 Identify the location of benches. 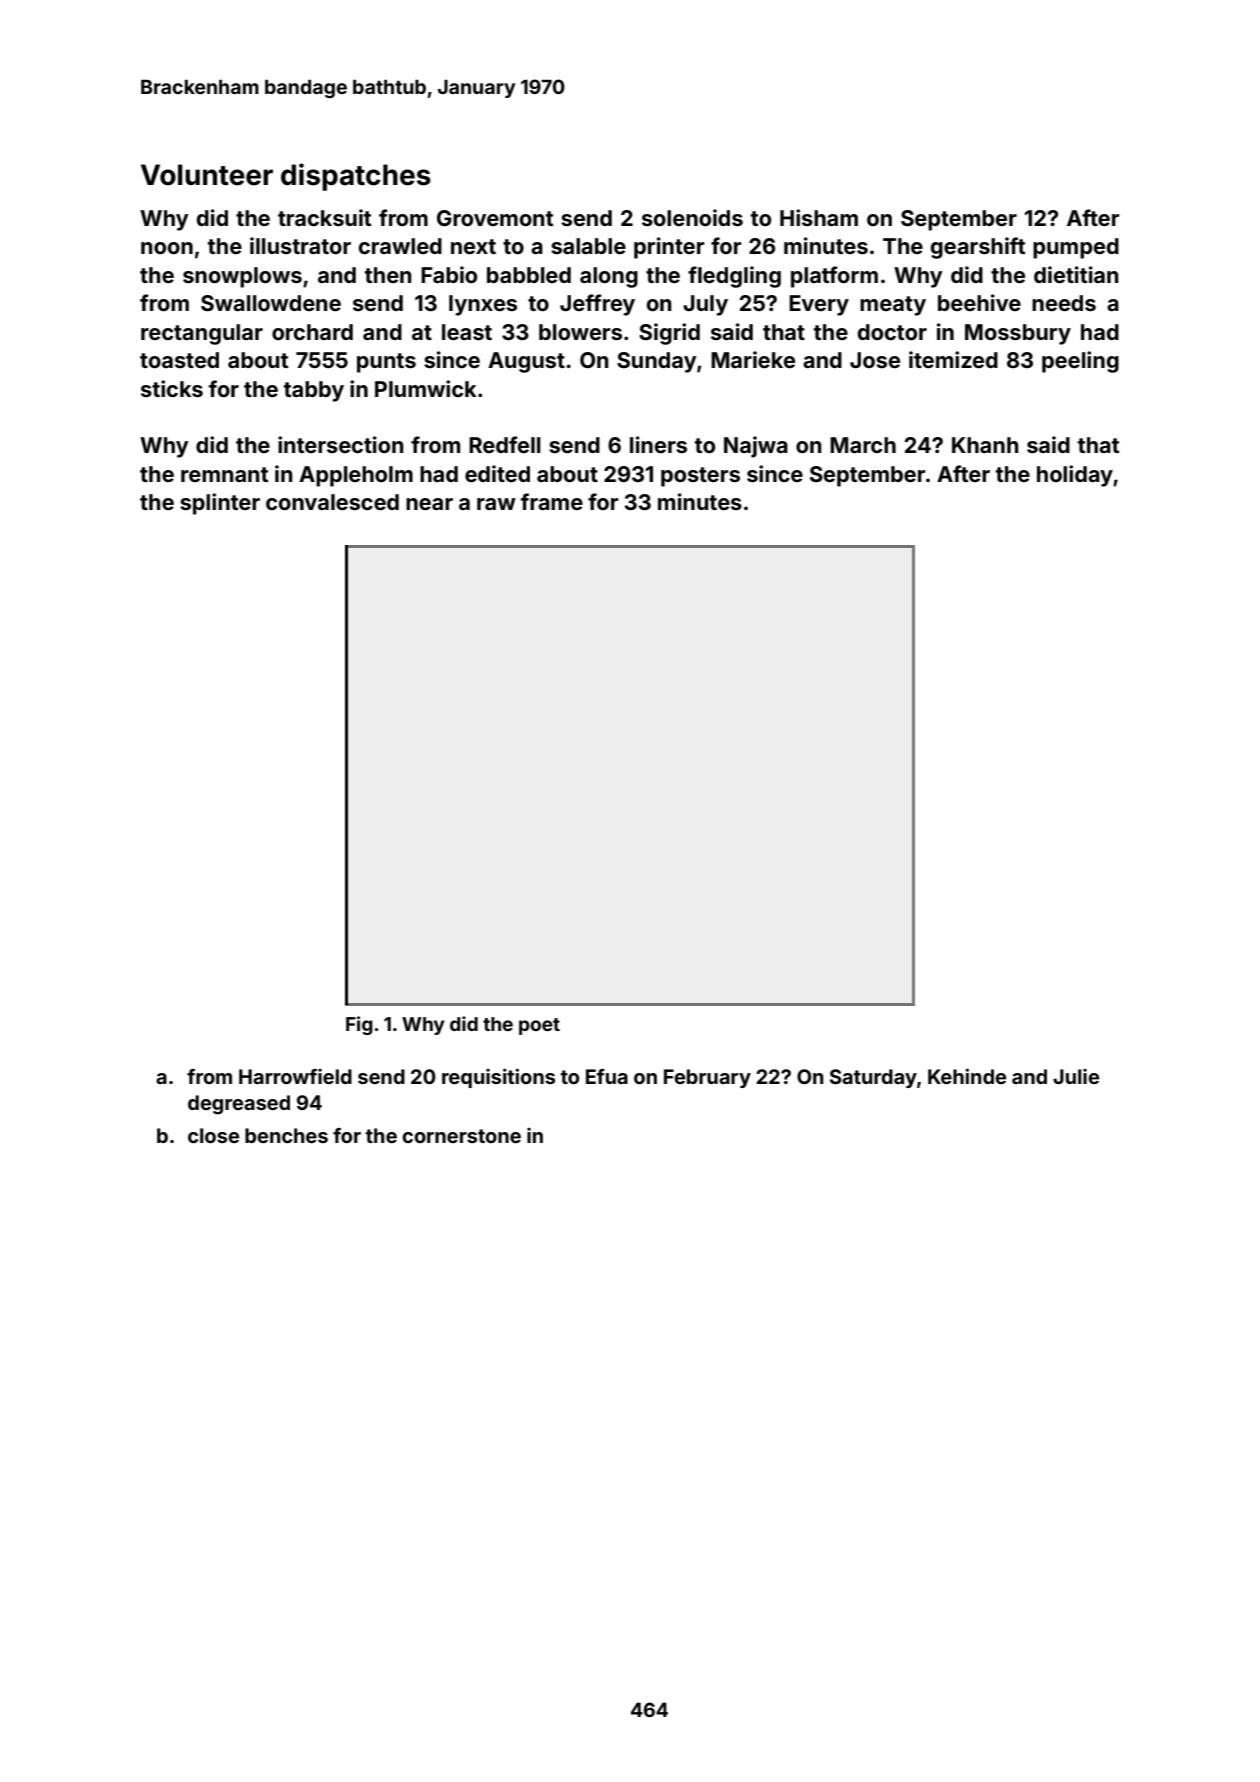
(286, 1135).
